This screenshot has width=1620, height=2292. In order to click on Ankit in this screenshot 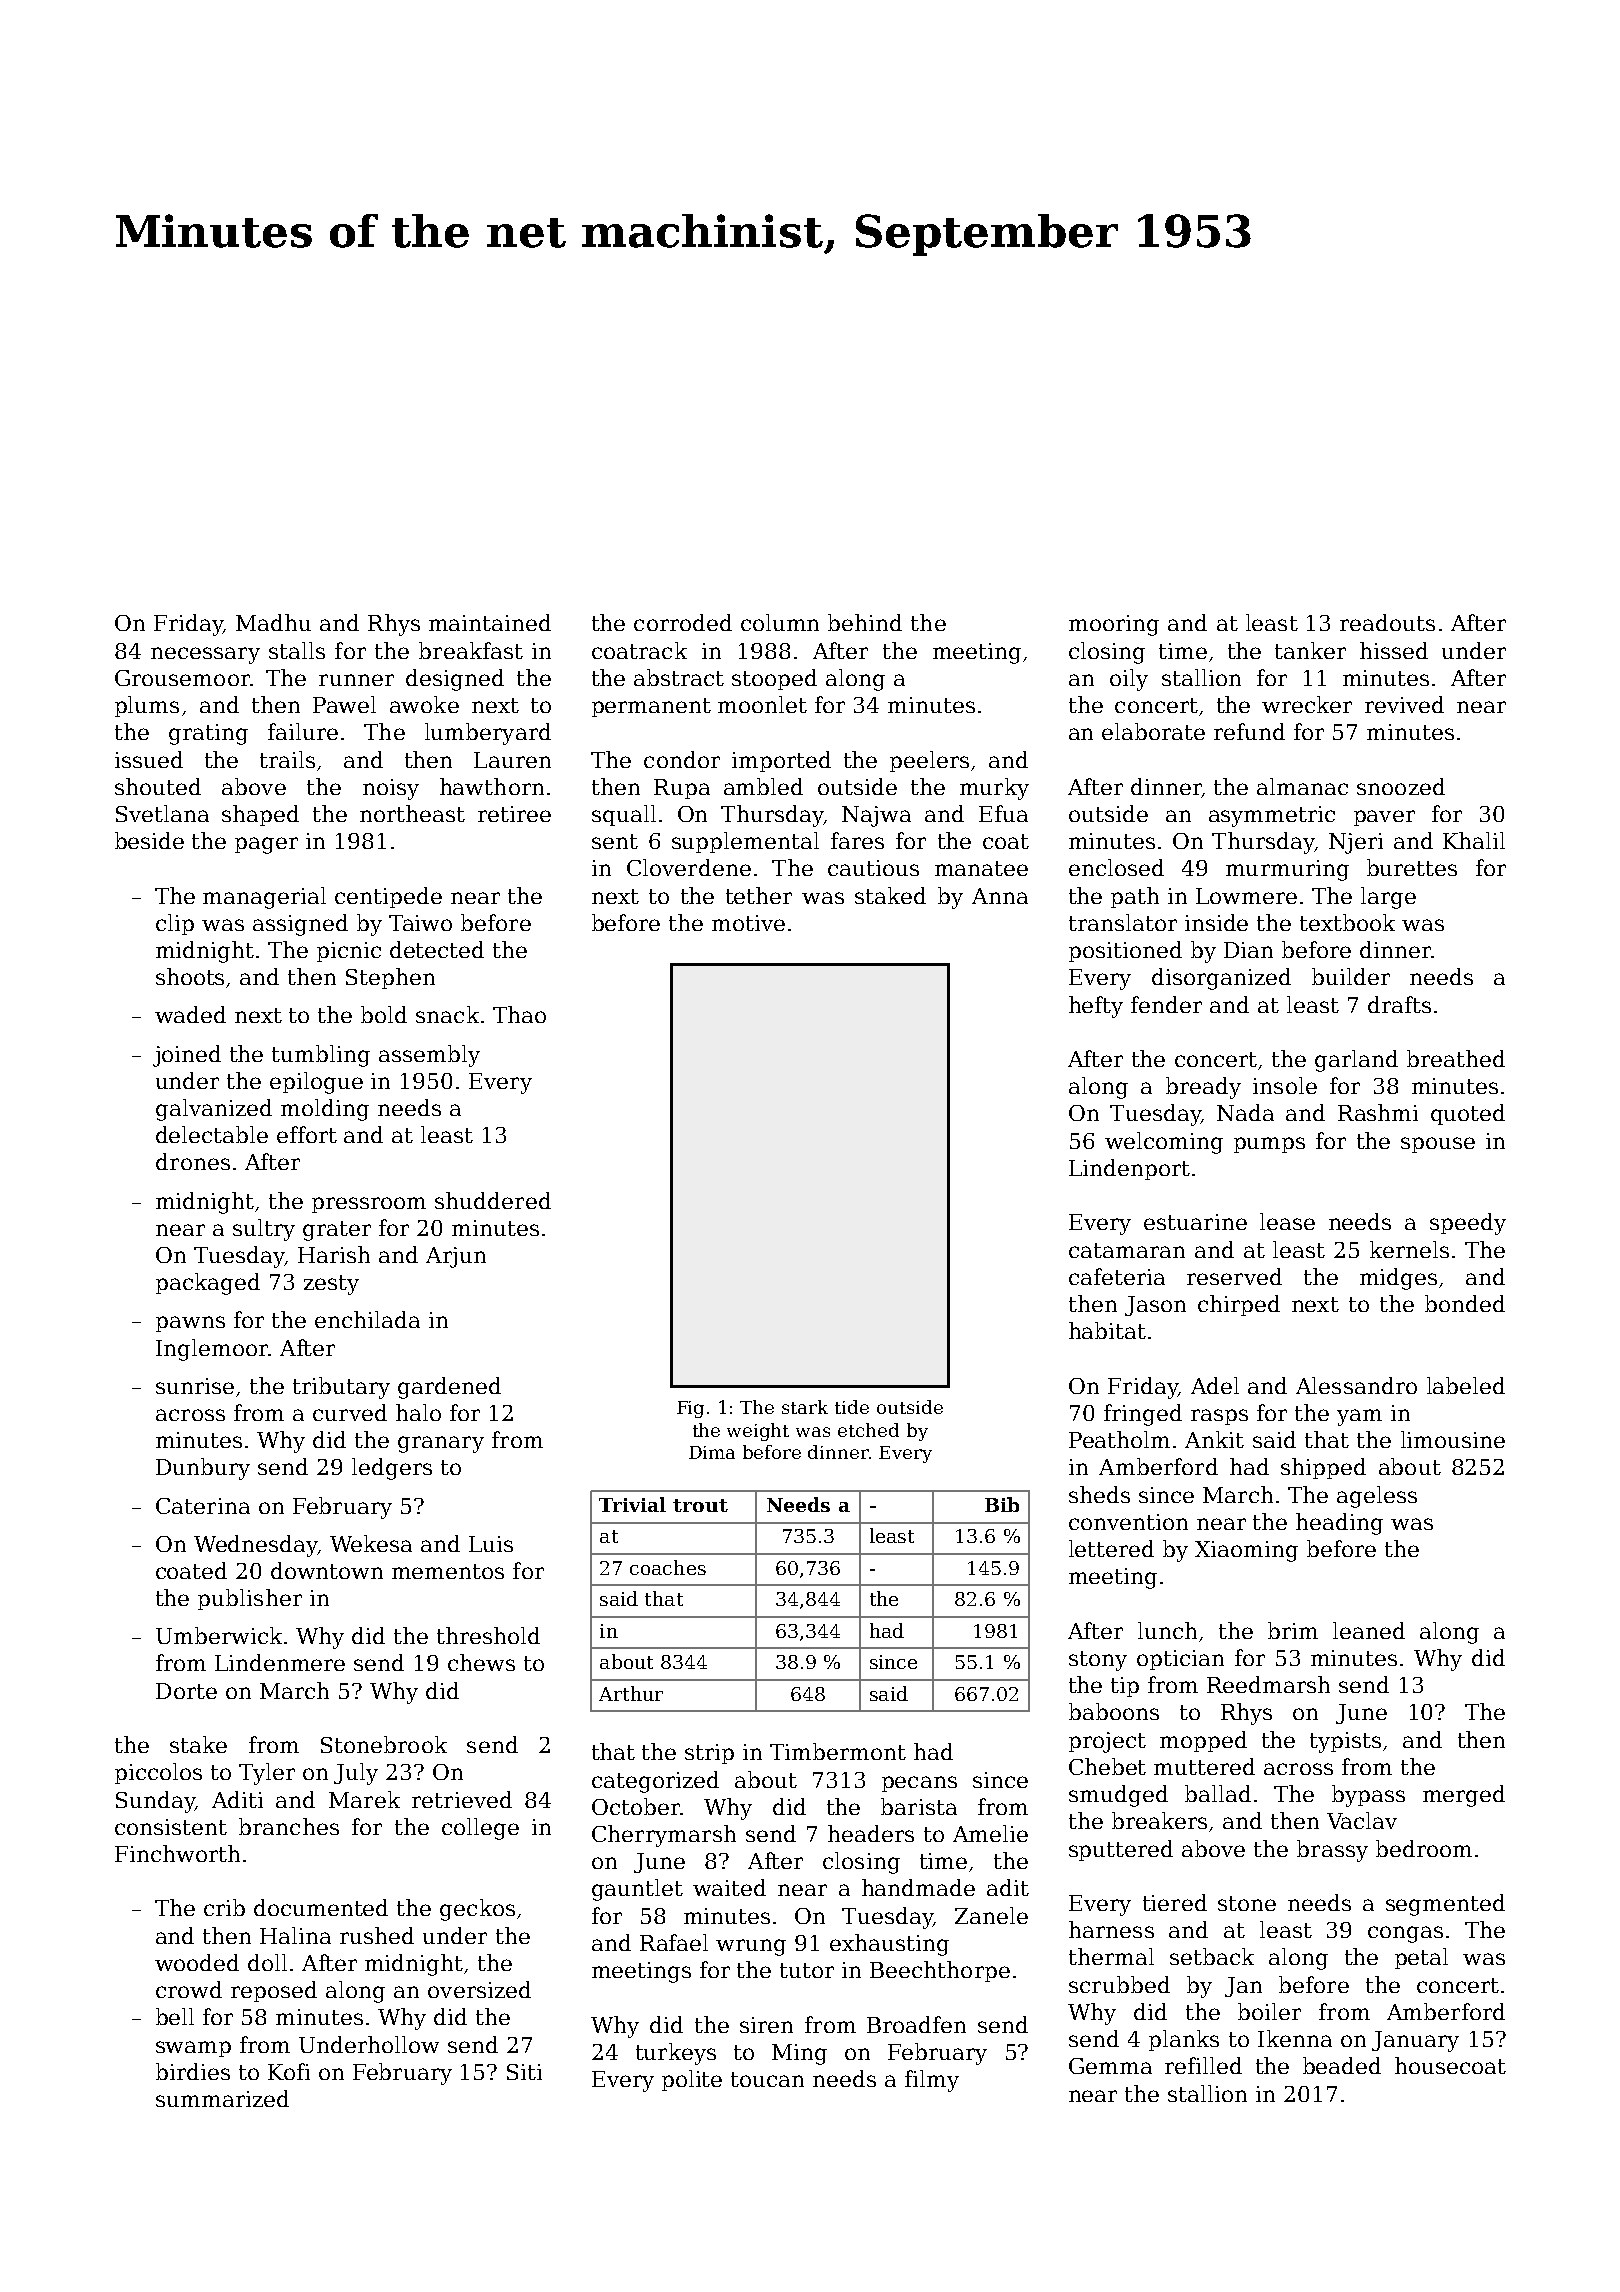, I will do `click(1214, 1439)`.
